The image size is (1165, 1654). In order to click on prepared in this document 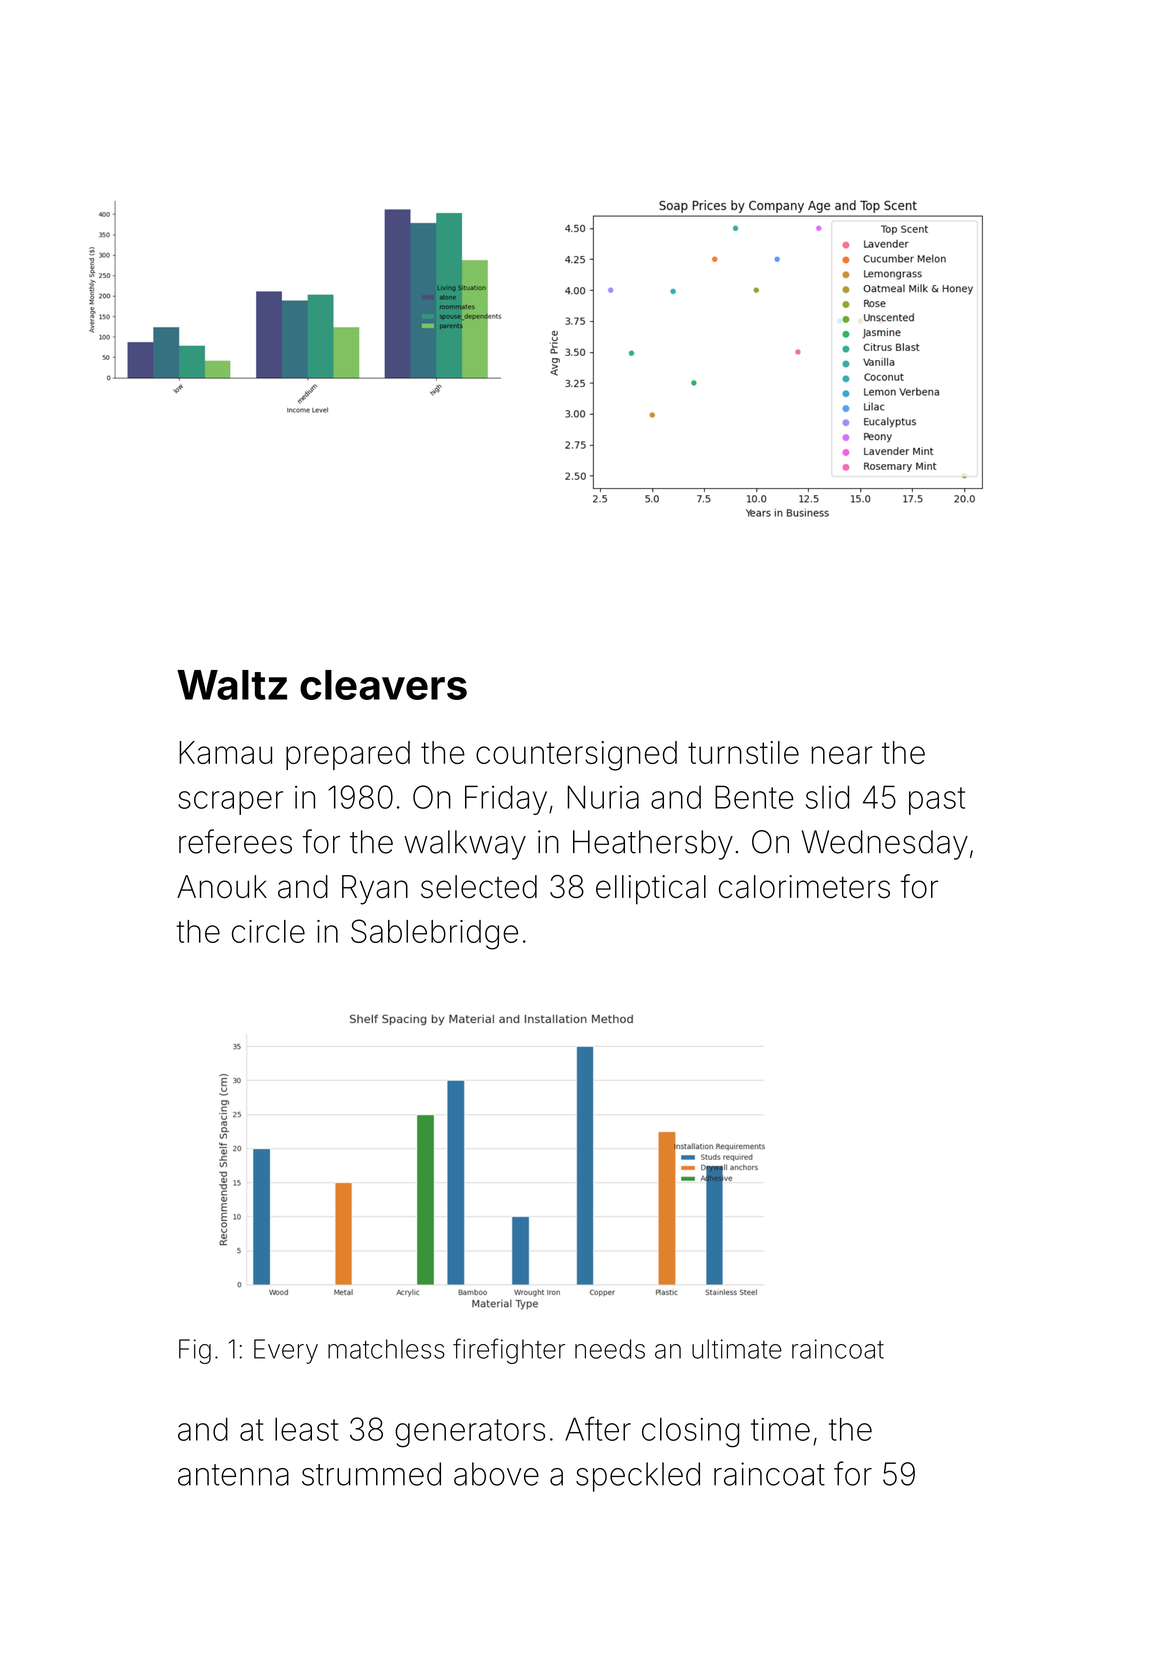, I will do `click(348, 755)`.
